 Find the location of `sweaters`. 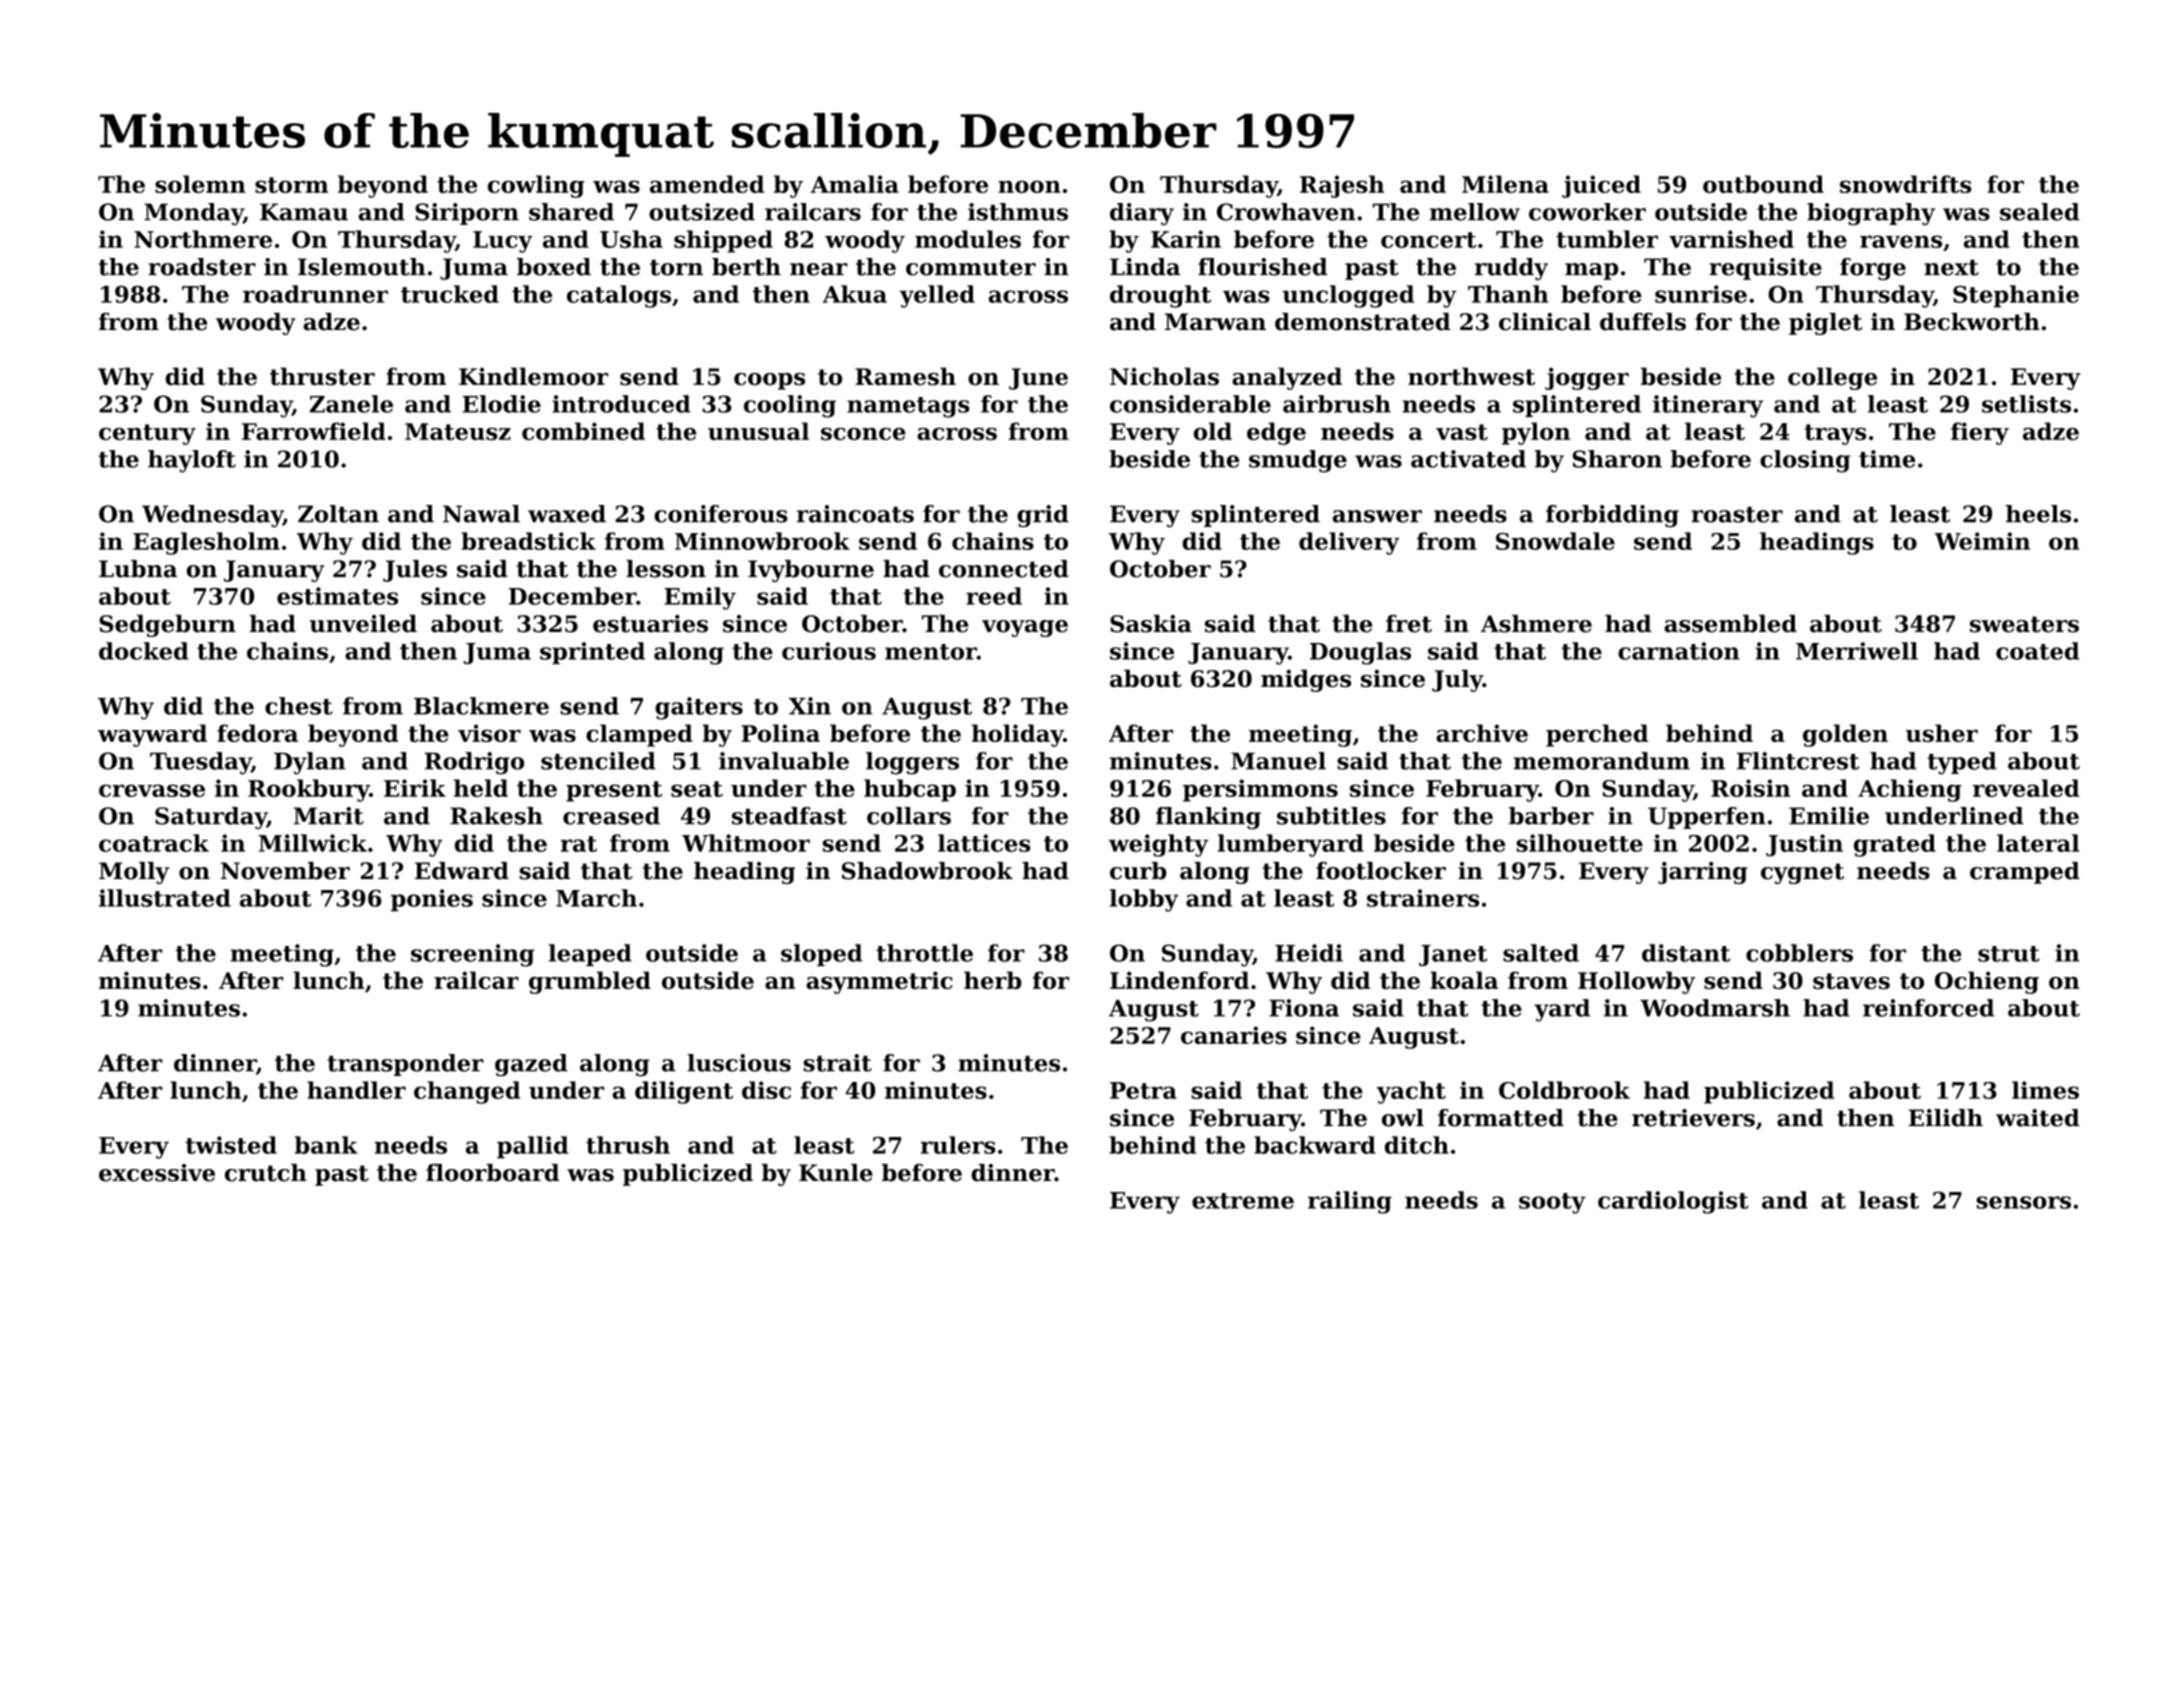

sweaters is located at coordinates (2024, 624).
